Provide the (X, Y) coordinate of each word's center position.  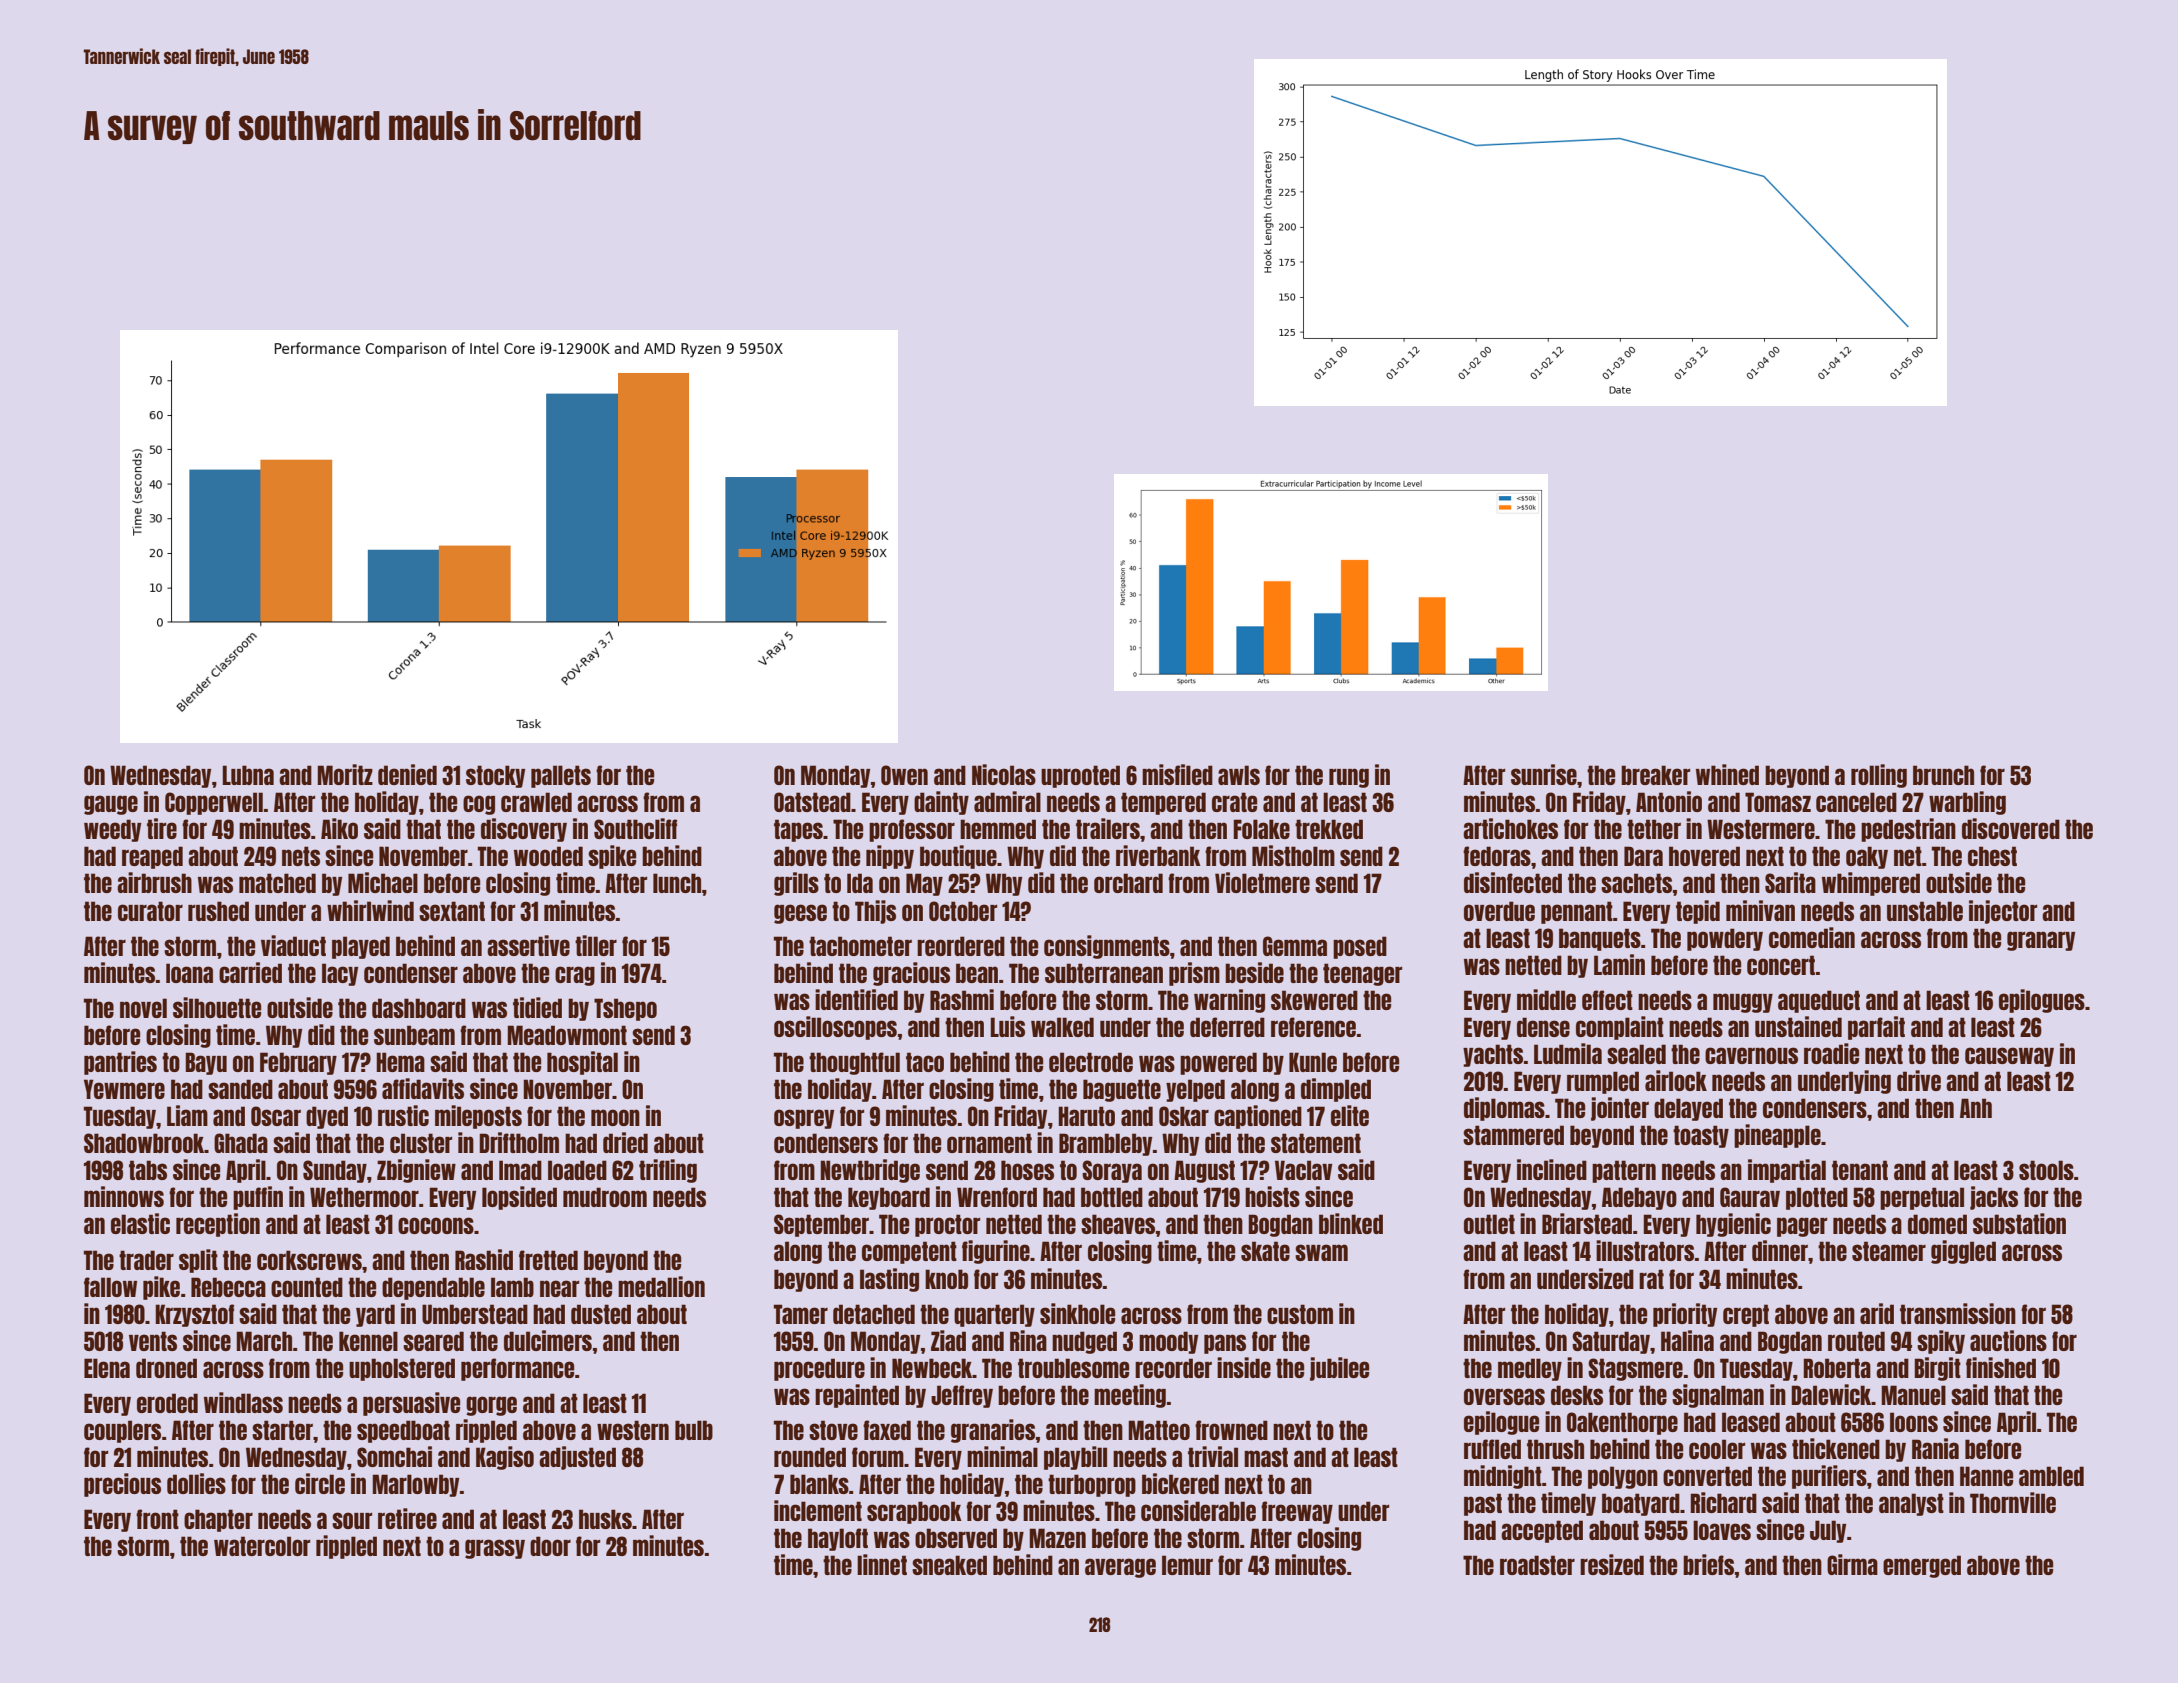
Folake (1261, 829)
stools (2046, 1170)
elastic (140, 1223)
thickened (1836, 1448)
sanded (240, 1089)
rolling (1879, 776)
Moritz (345, 774)
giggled (1963, 1252)
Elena (107, 1368)
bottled (1112, 1197)
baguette (1122, 1090)
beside (1254, 972)
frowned (1231, 1430)
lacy (340, 974)
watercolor (262, 1546)
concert (1781, 965)
